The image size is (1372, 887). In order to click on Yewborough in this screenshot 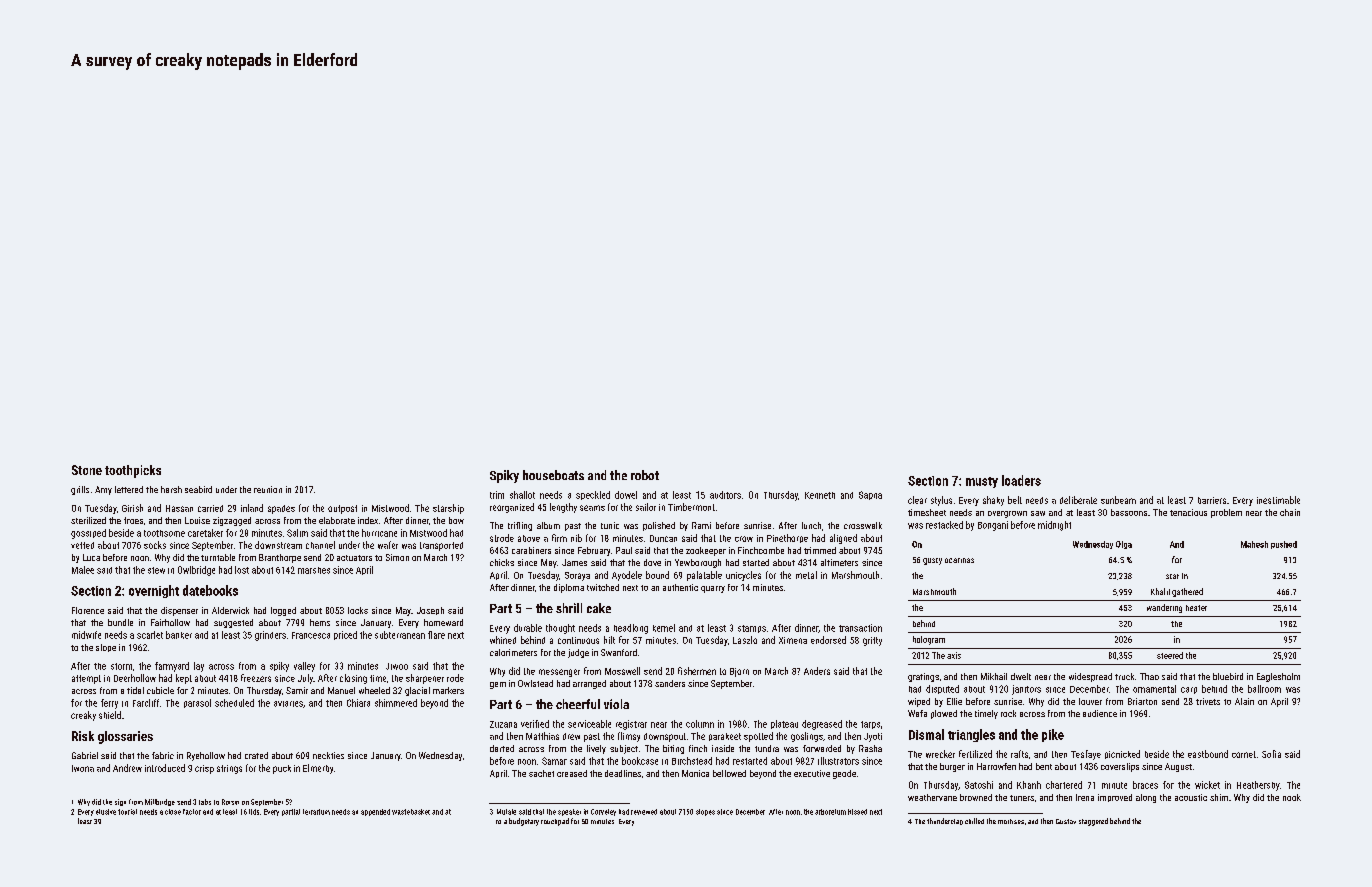, I will do `click(698, 563)`.
